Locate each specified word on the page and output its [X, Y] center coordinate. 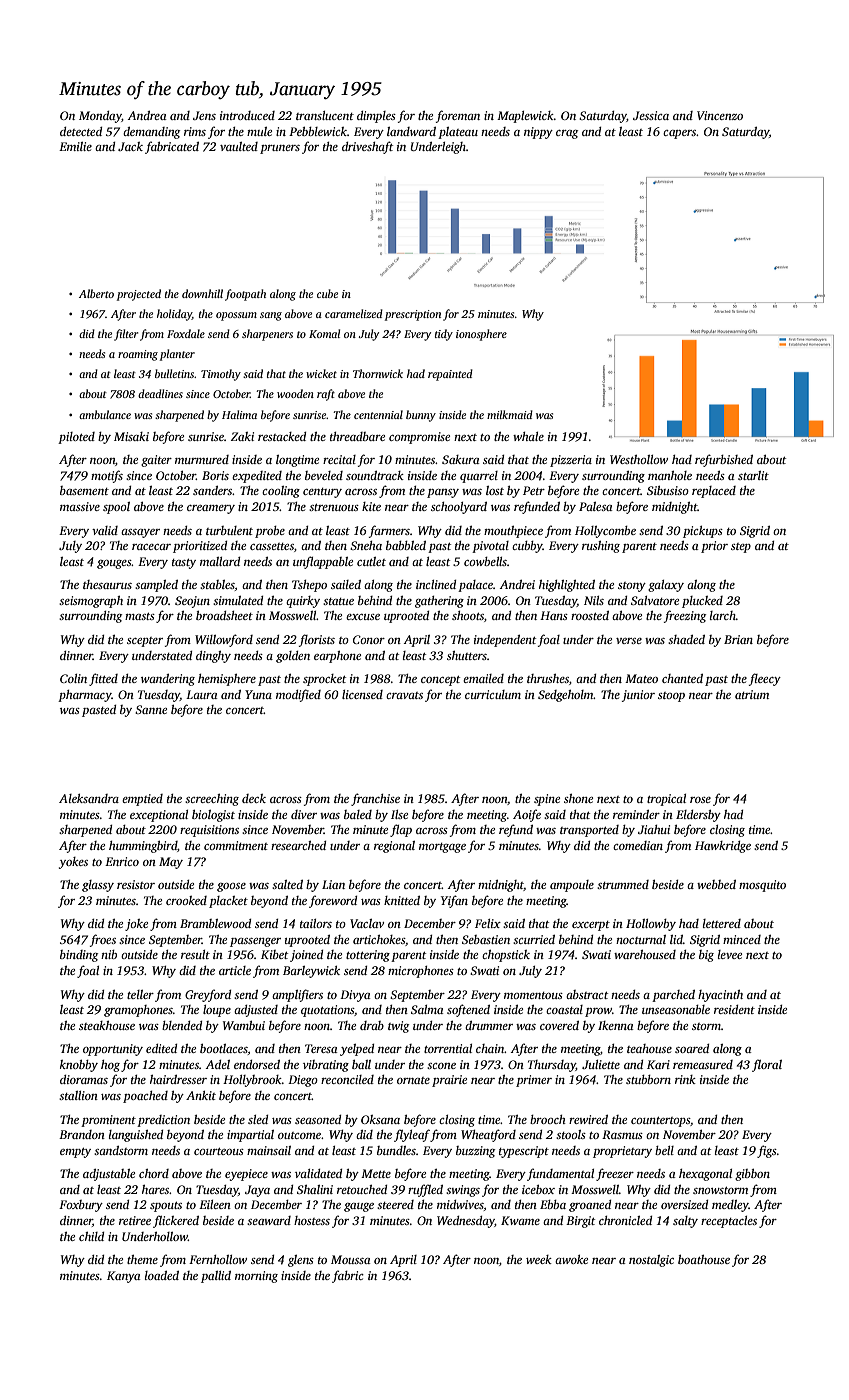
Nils [594, 600]
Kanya [124, 1277]
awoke [571, 1259]
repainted [450, 375]
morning [256, 1277]
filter [126, 335]
